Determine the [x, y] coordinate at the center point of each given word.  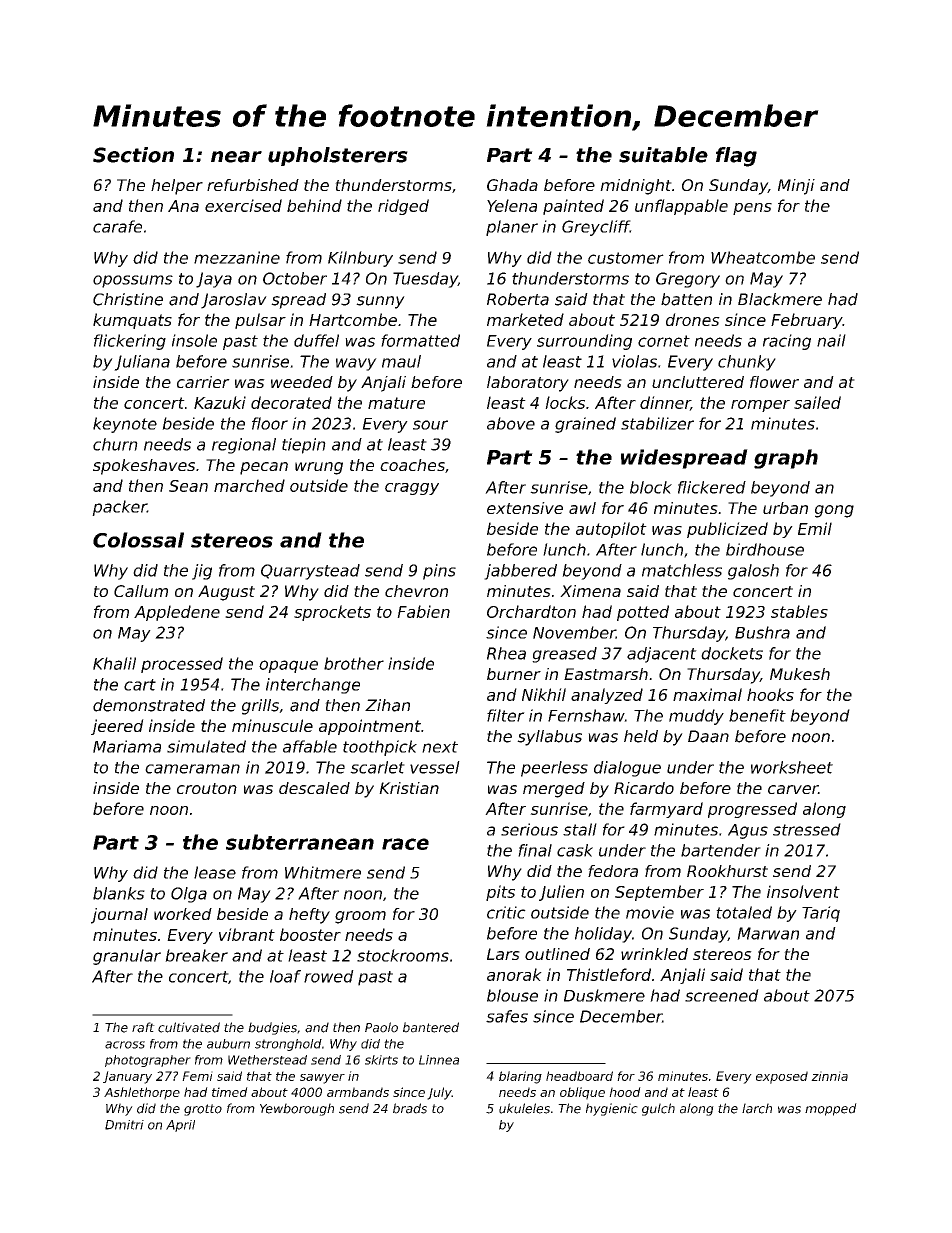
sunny [380, 302]
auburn [228, 1044]
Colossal [138, 540]
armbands [358, 1092]
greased [564, 655]
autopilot [611, 530]
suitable [663, 155]
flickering [130, 342]
